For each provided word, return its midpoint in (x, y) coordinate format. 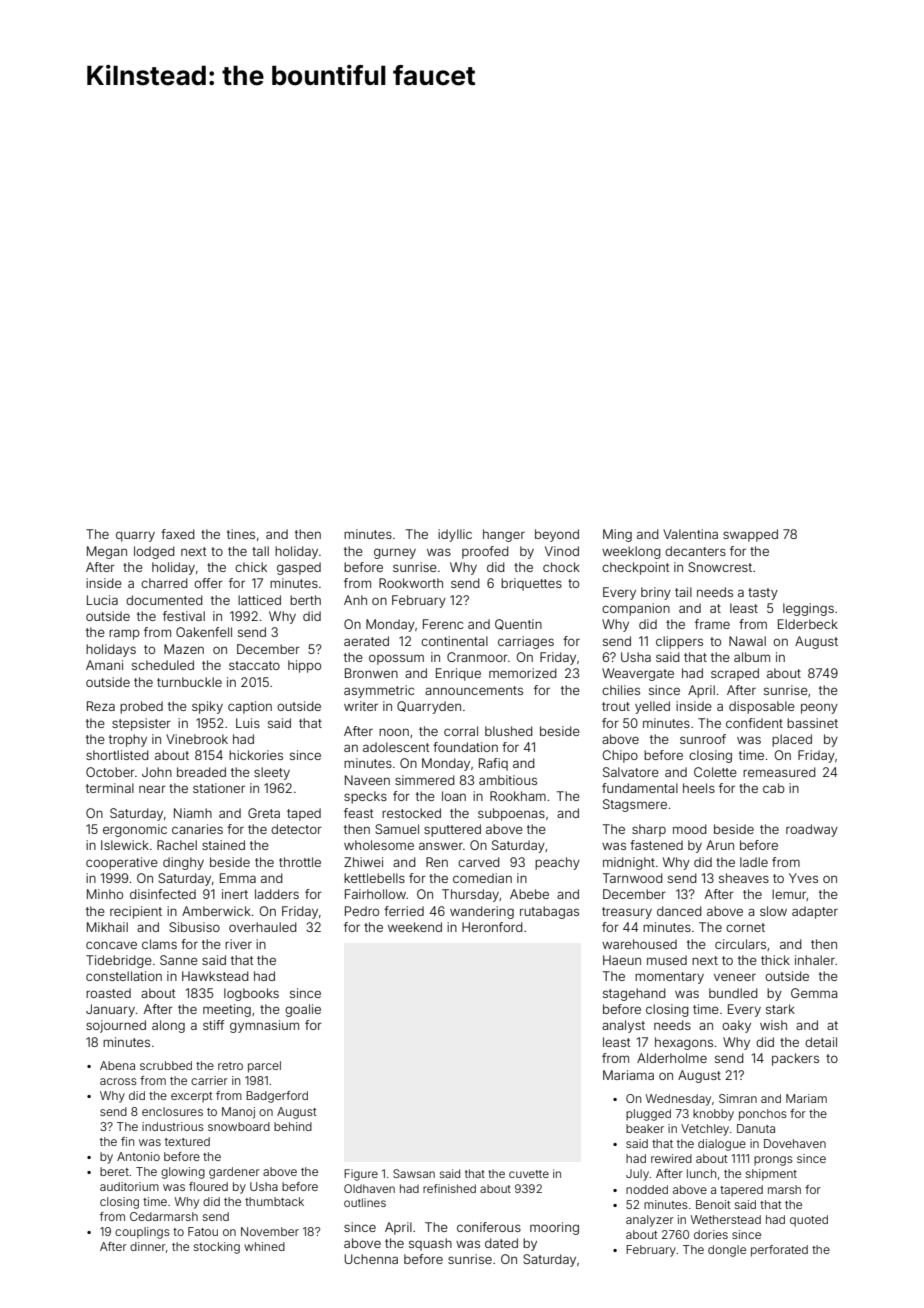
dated (501, 1243)
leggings (808, 609)
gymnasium (264, 1026)
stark (780, 1009)
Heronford (492, 927)
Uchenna (371, 1259)
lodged (154, 552)
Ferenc (443, 624)
